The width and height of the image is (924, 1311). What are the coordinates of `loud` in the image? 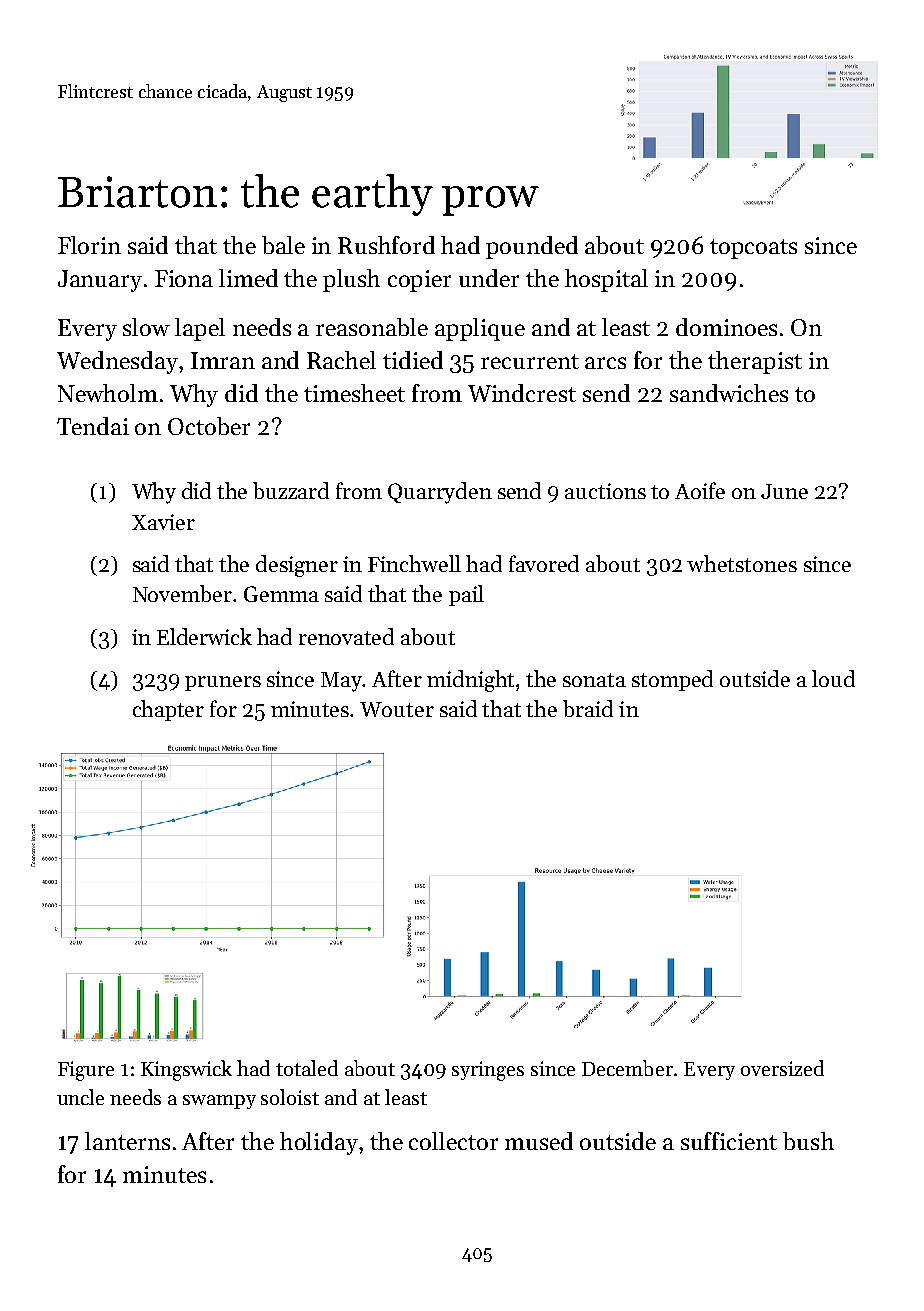 It's located at (833, 678).
